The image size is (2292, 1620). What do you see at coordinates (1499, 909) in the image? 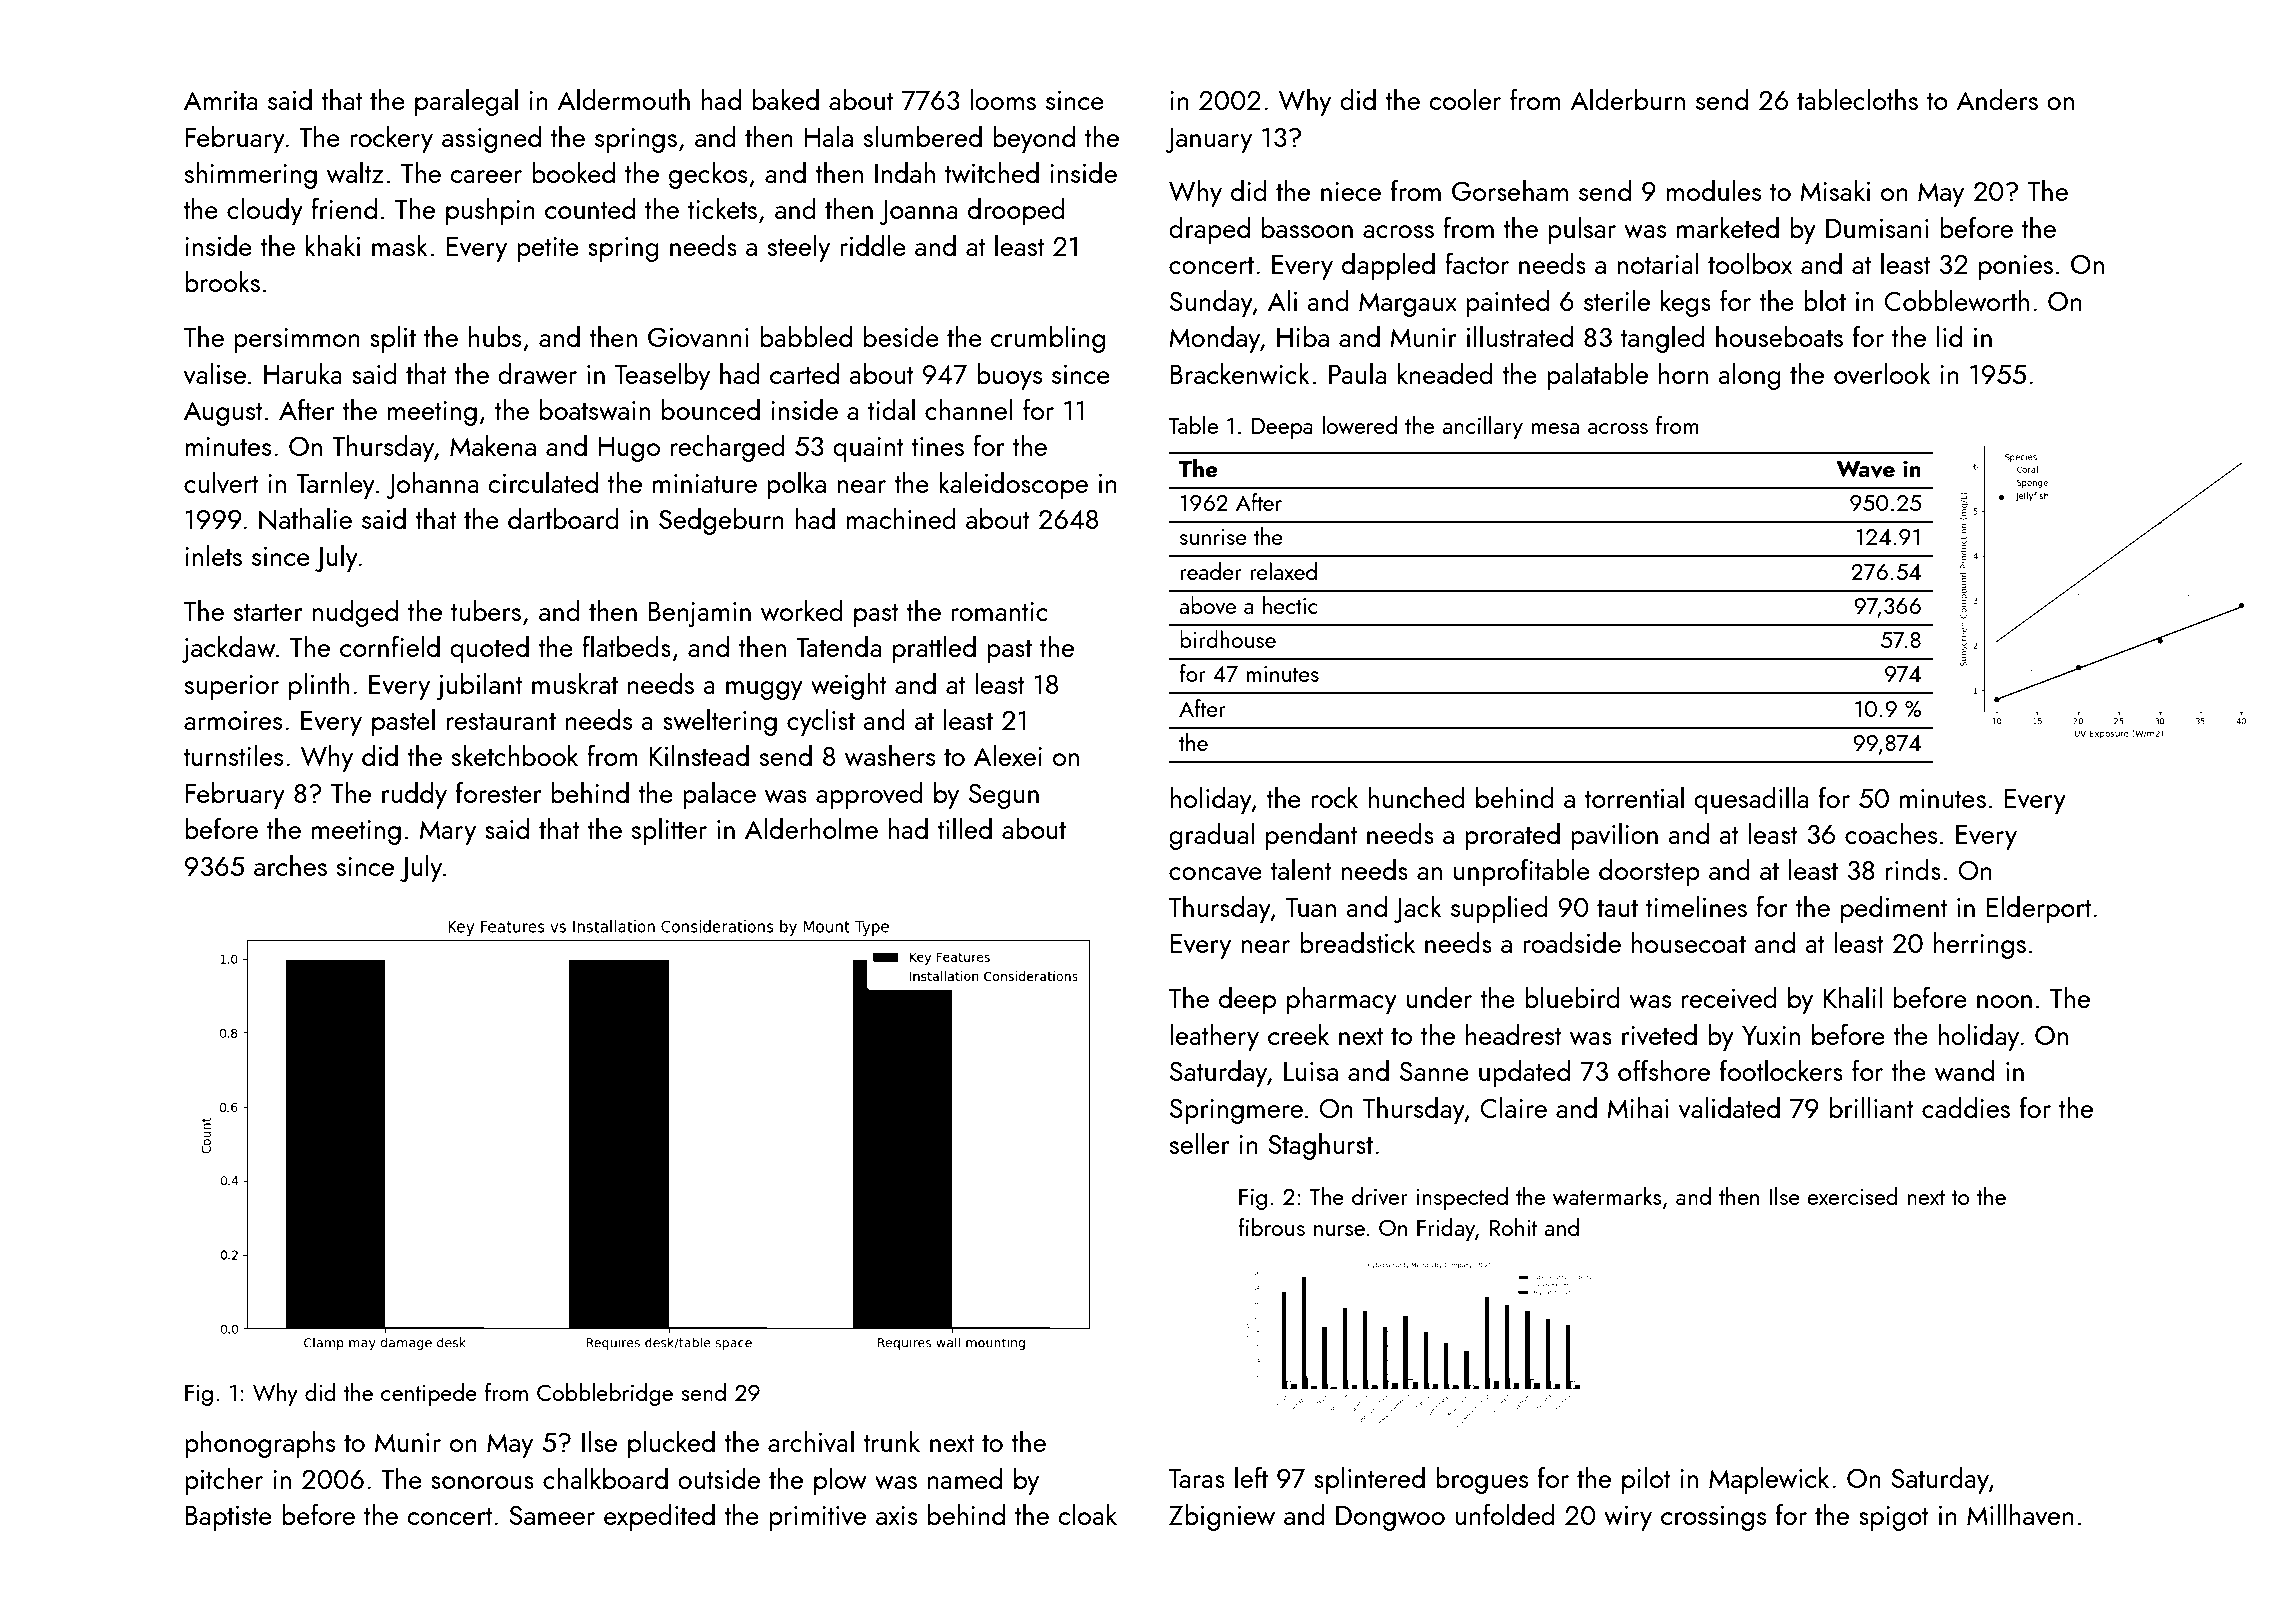
I see `supplied` at bounding box center [1499, 909].
